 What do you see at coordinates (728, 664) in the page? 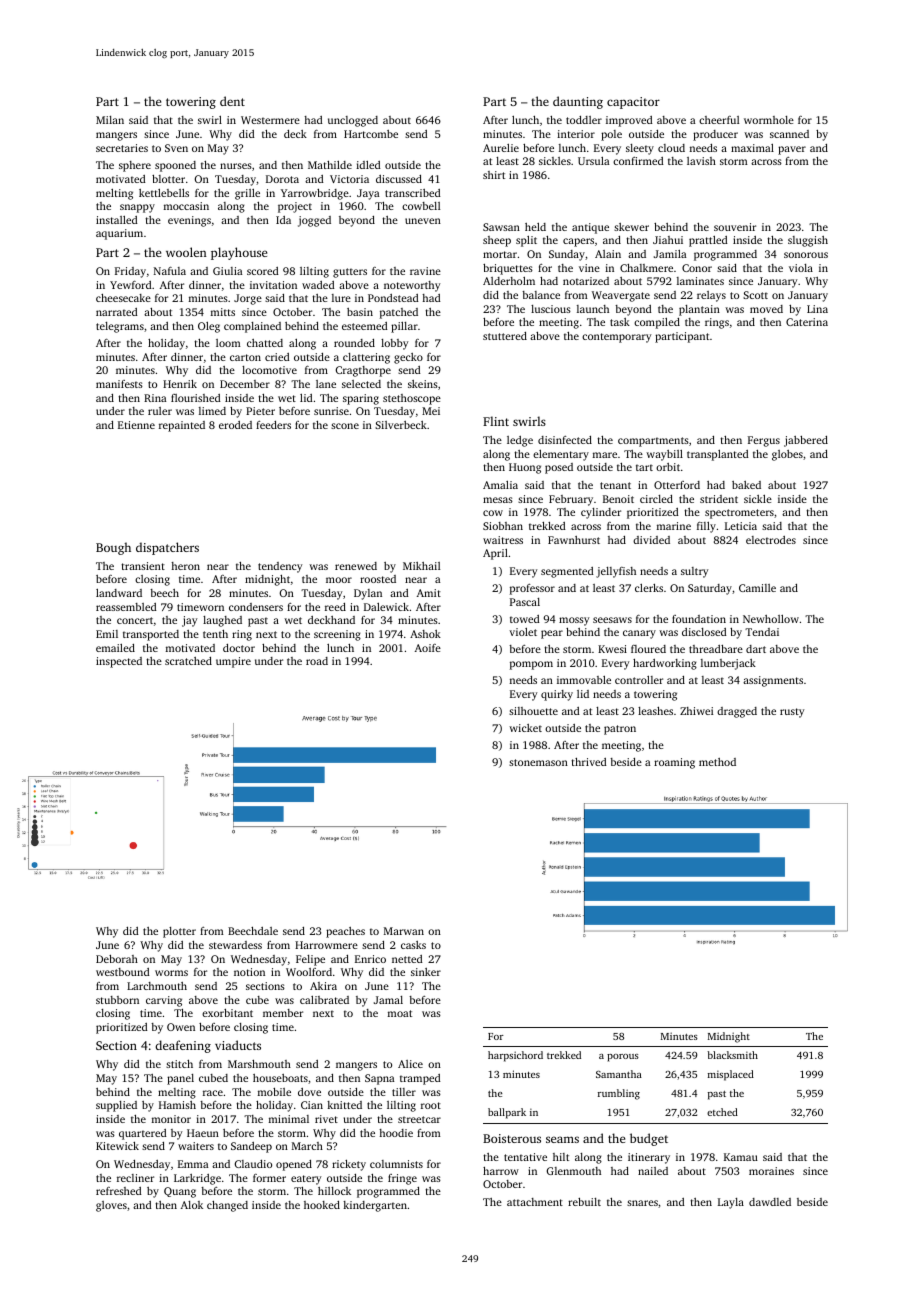
I see `lumberjack` at bounding box center [728, 664].
